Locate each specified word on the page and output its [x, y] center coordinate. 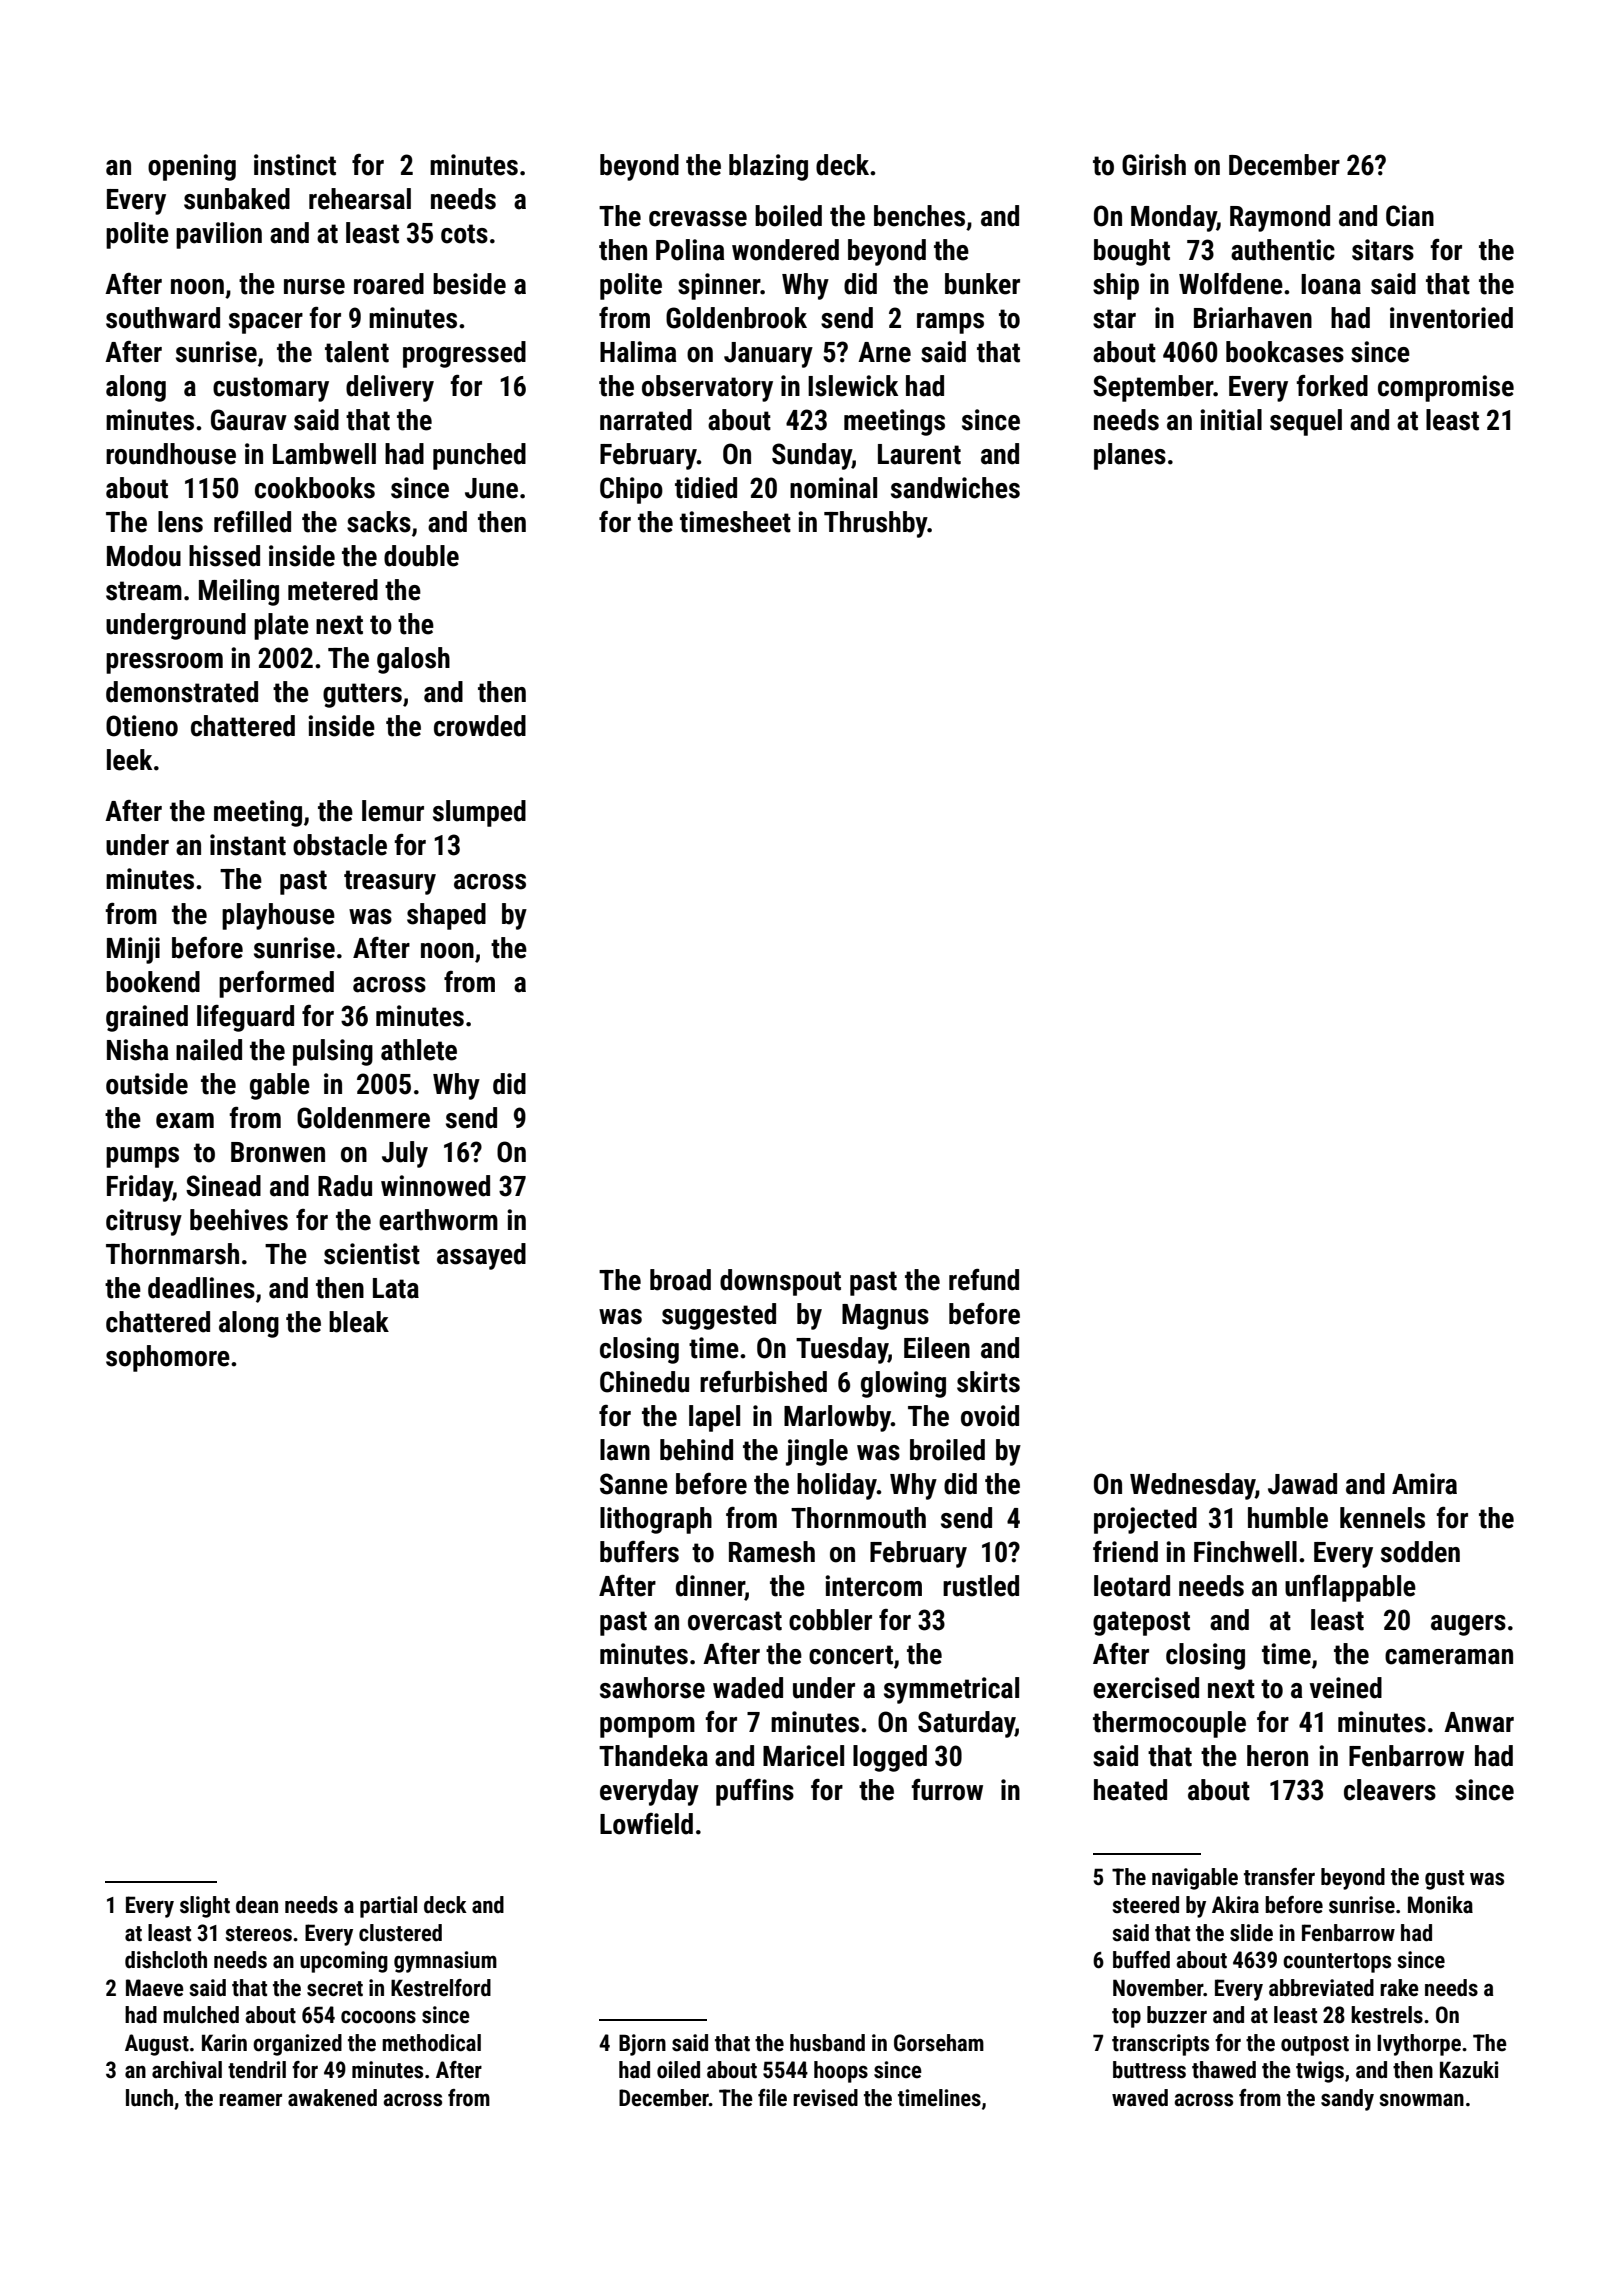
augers [1468, 1625]
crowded [480, 726]
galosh [413, 660]
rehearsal [360, 199]
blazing [768, 167]
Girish [1154, 165]
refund [984, 1280]
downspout [780, 1282]
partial [388, 1907]
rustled [981, 1586]
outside [147, 1084]
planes [1130, 456]
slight [205, 1907]
